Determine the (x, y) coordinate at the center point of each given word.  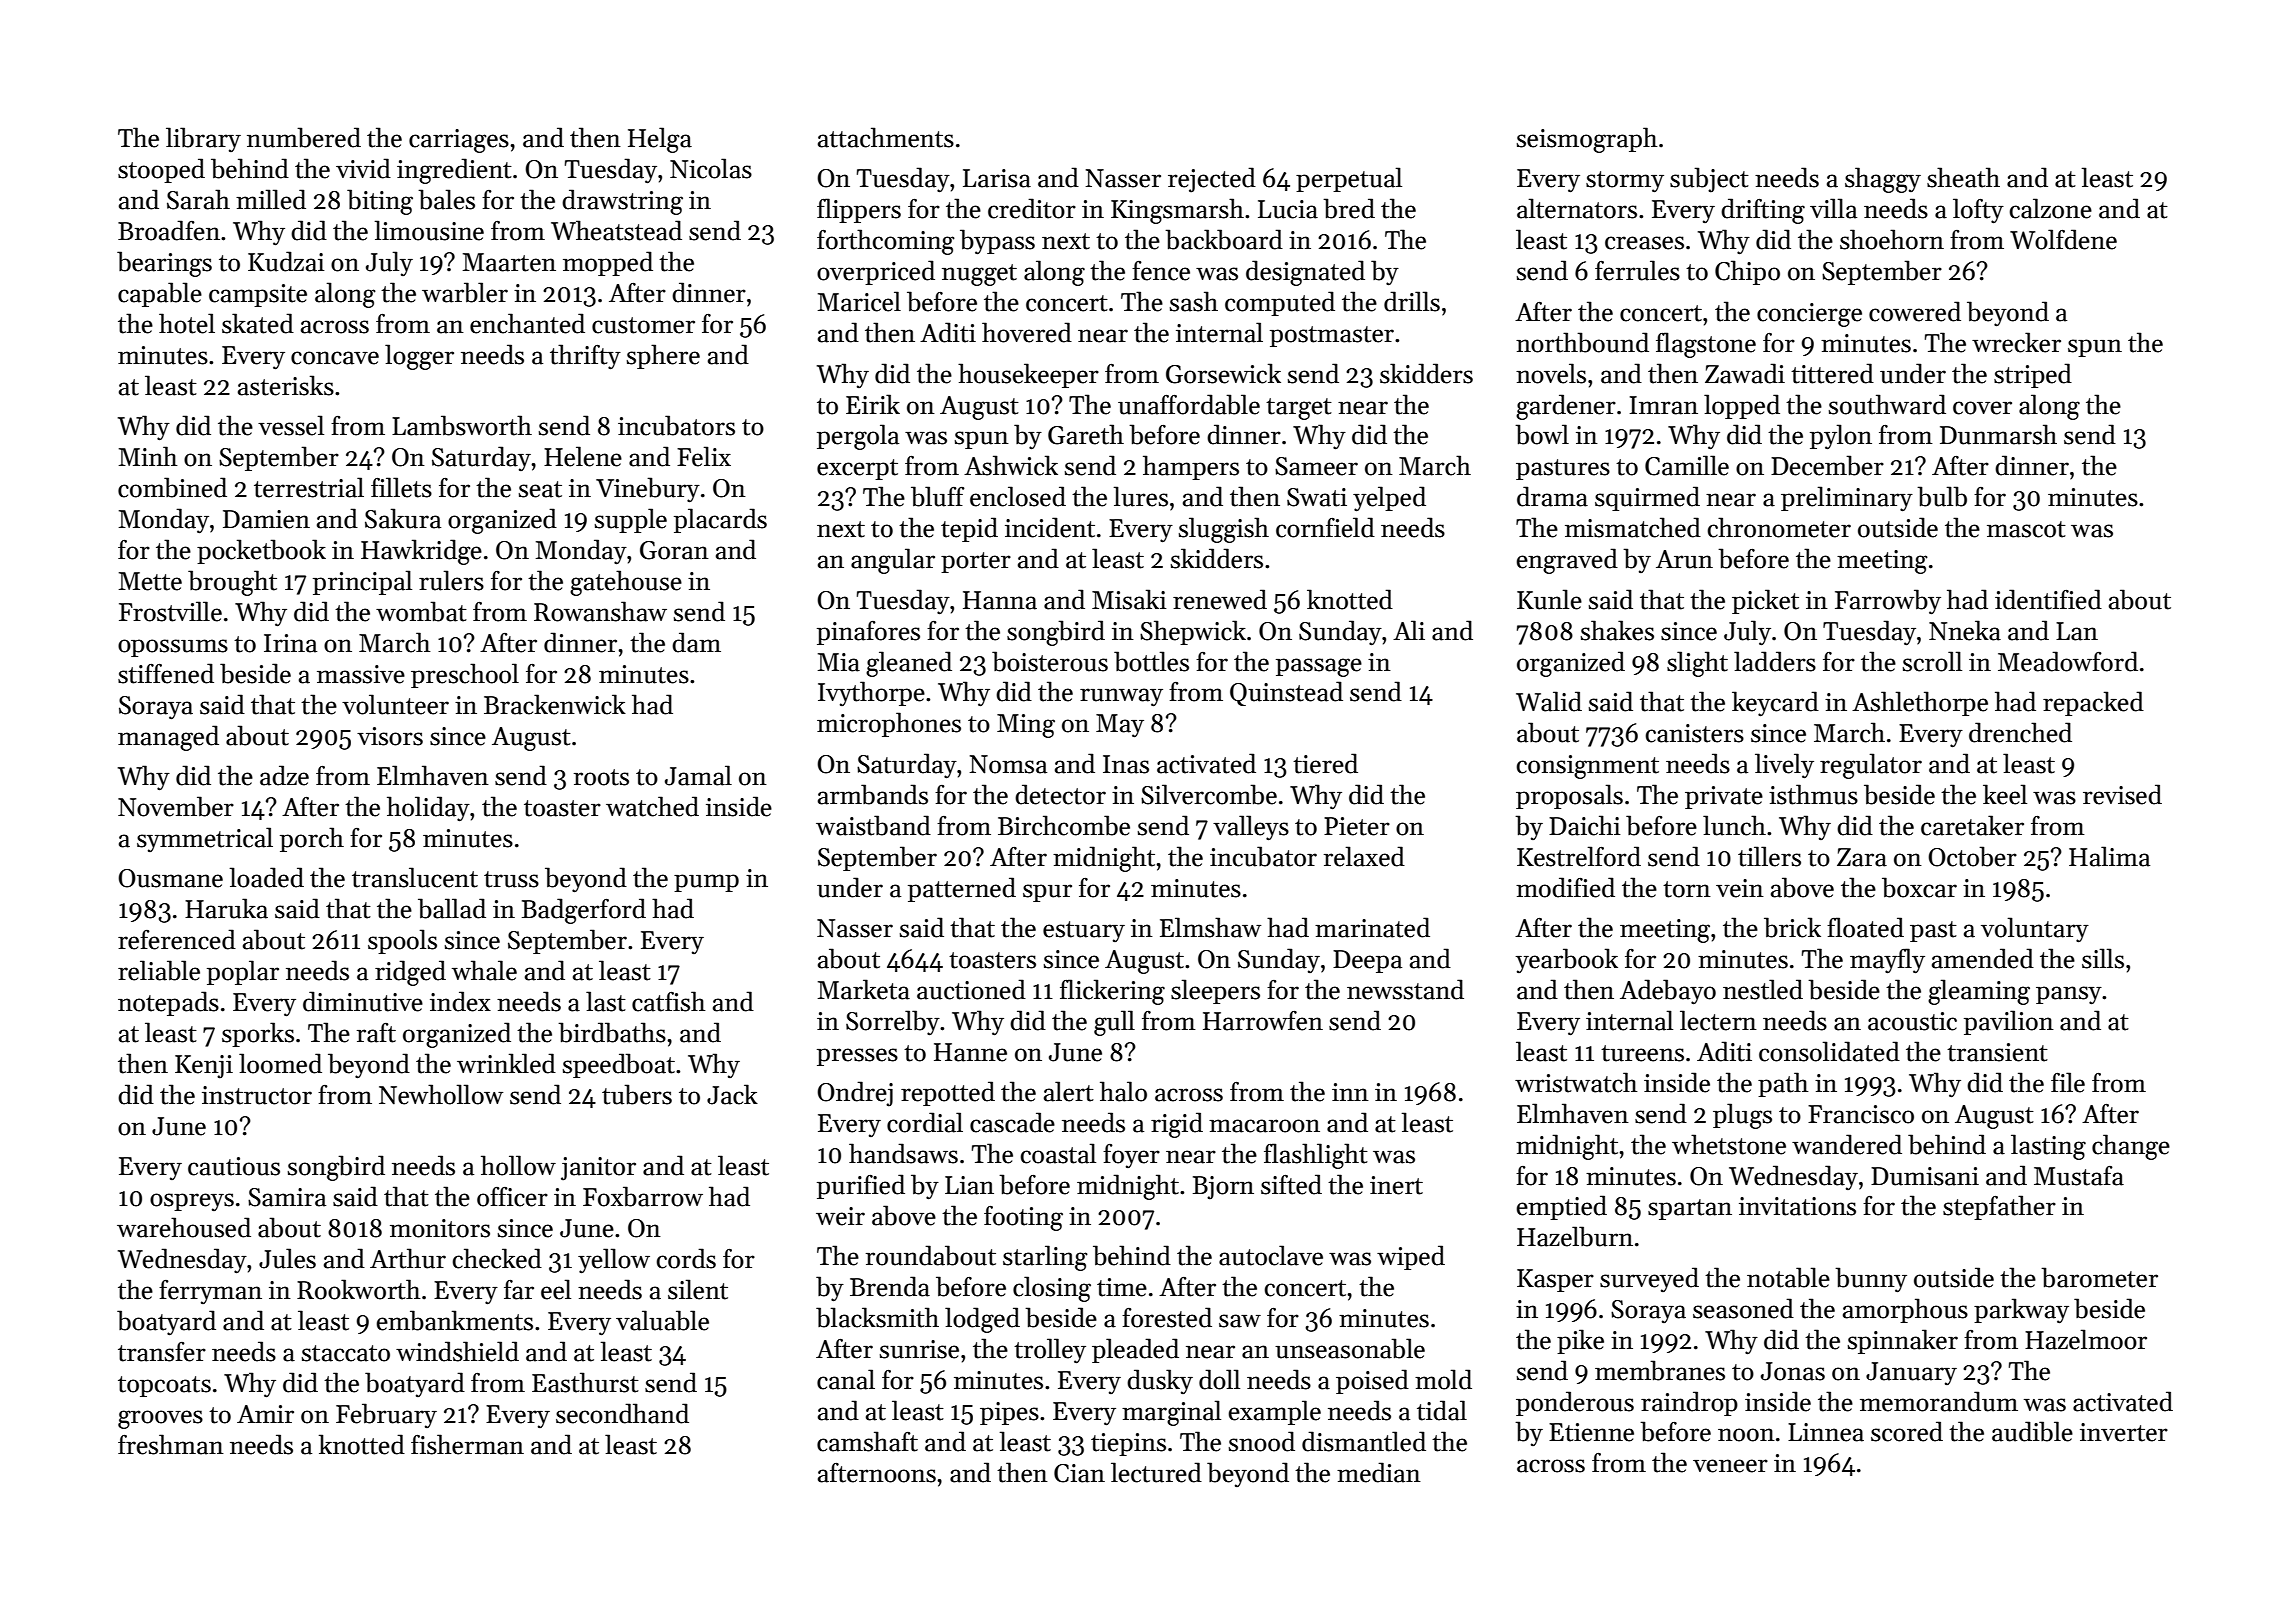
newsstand (1405, 989)
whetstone (1729, 1144)
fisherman (467, 1444)
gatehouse (626, 583)
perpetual (1349, 179)
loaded (267, 877)
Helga (660, 140)
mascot (2026, 529)
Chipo (1747, 272)
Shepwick (1193, 632)
